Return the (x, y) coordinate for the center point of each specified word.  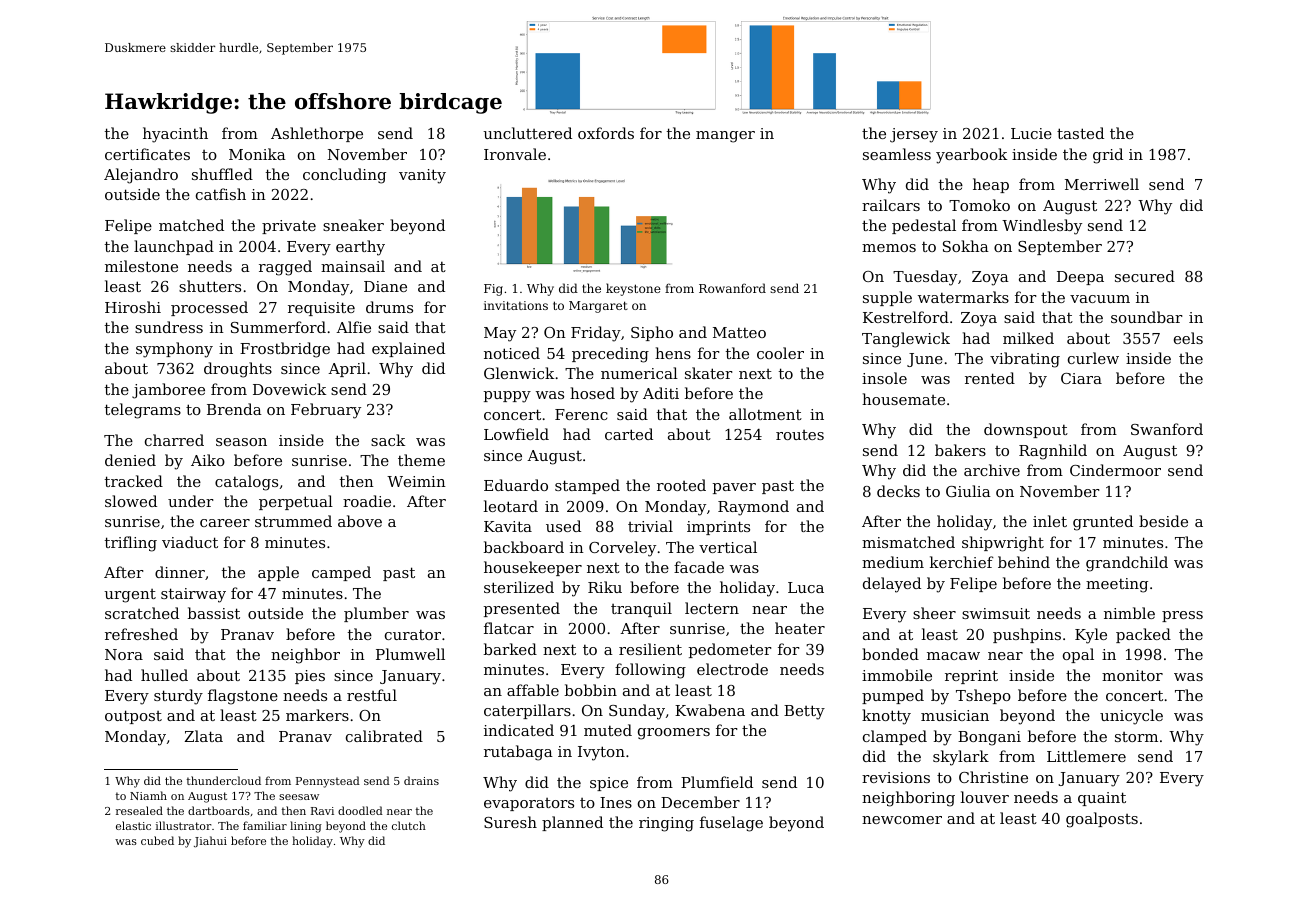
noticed (512, 353)
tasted (1080, 133)
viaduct (190, 542)
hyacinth (175, 135)
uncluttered (527, 133)
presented (522, 609)
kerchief (962, 562)
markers (317, 715)
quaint (1102, 799)
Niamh (148, 795)
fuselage (731, 824)
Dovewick (289, 389)
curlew (1093, 358)
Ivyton (601, 753)
